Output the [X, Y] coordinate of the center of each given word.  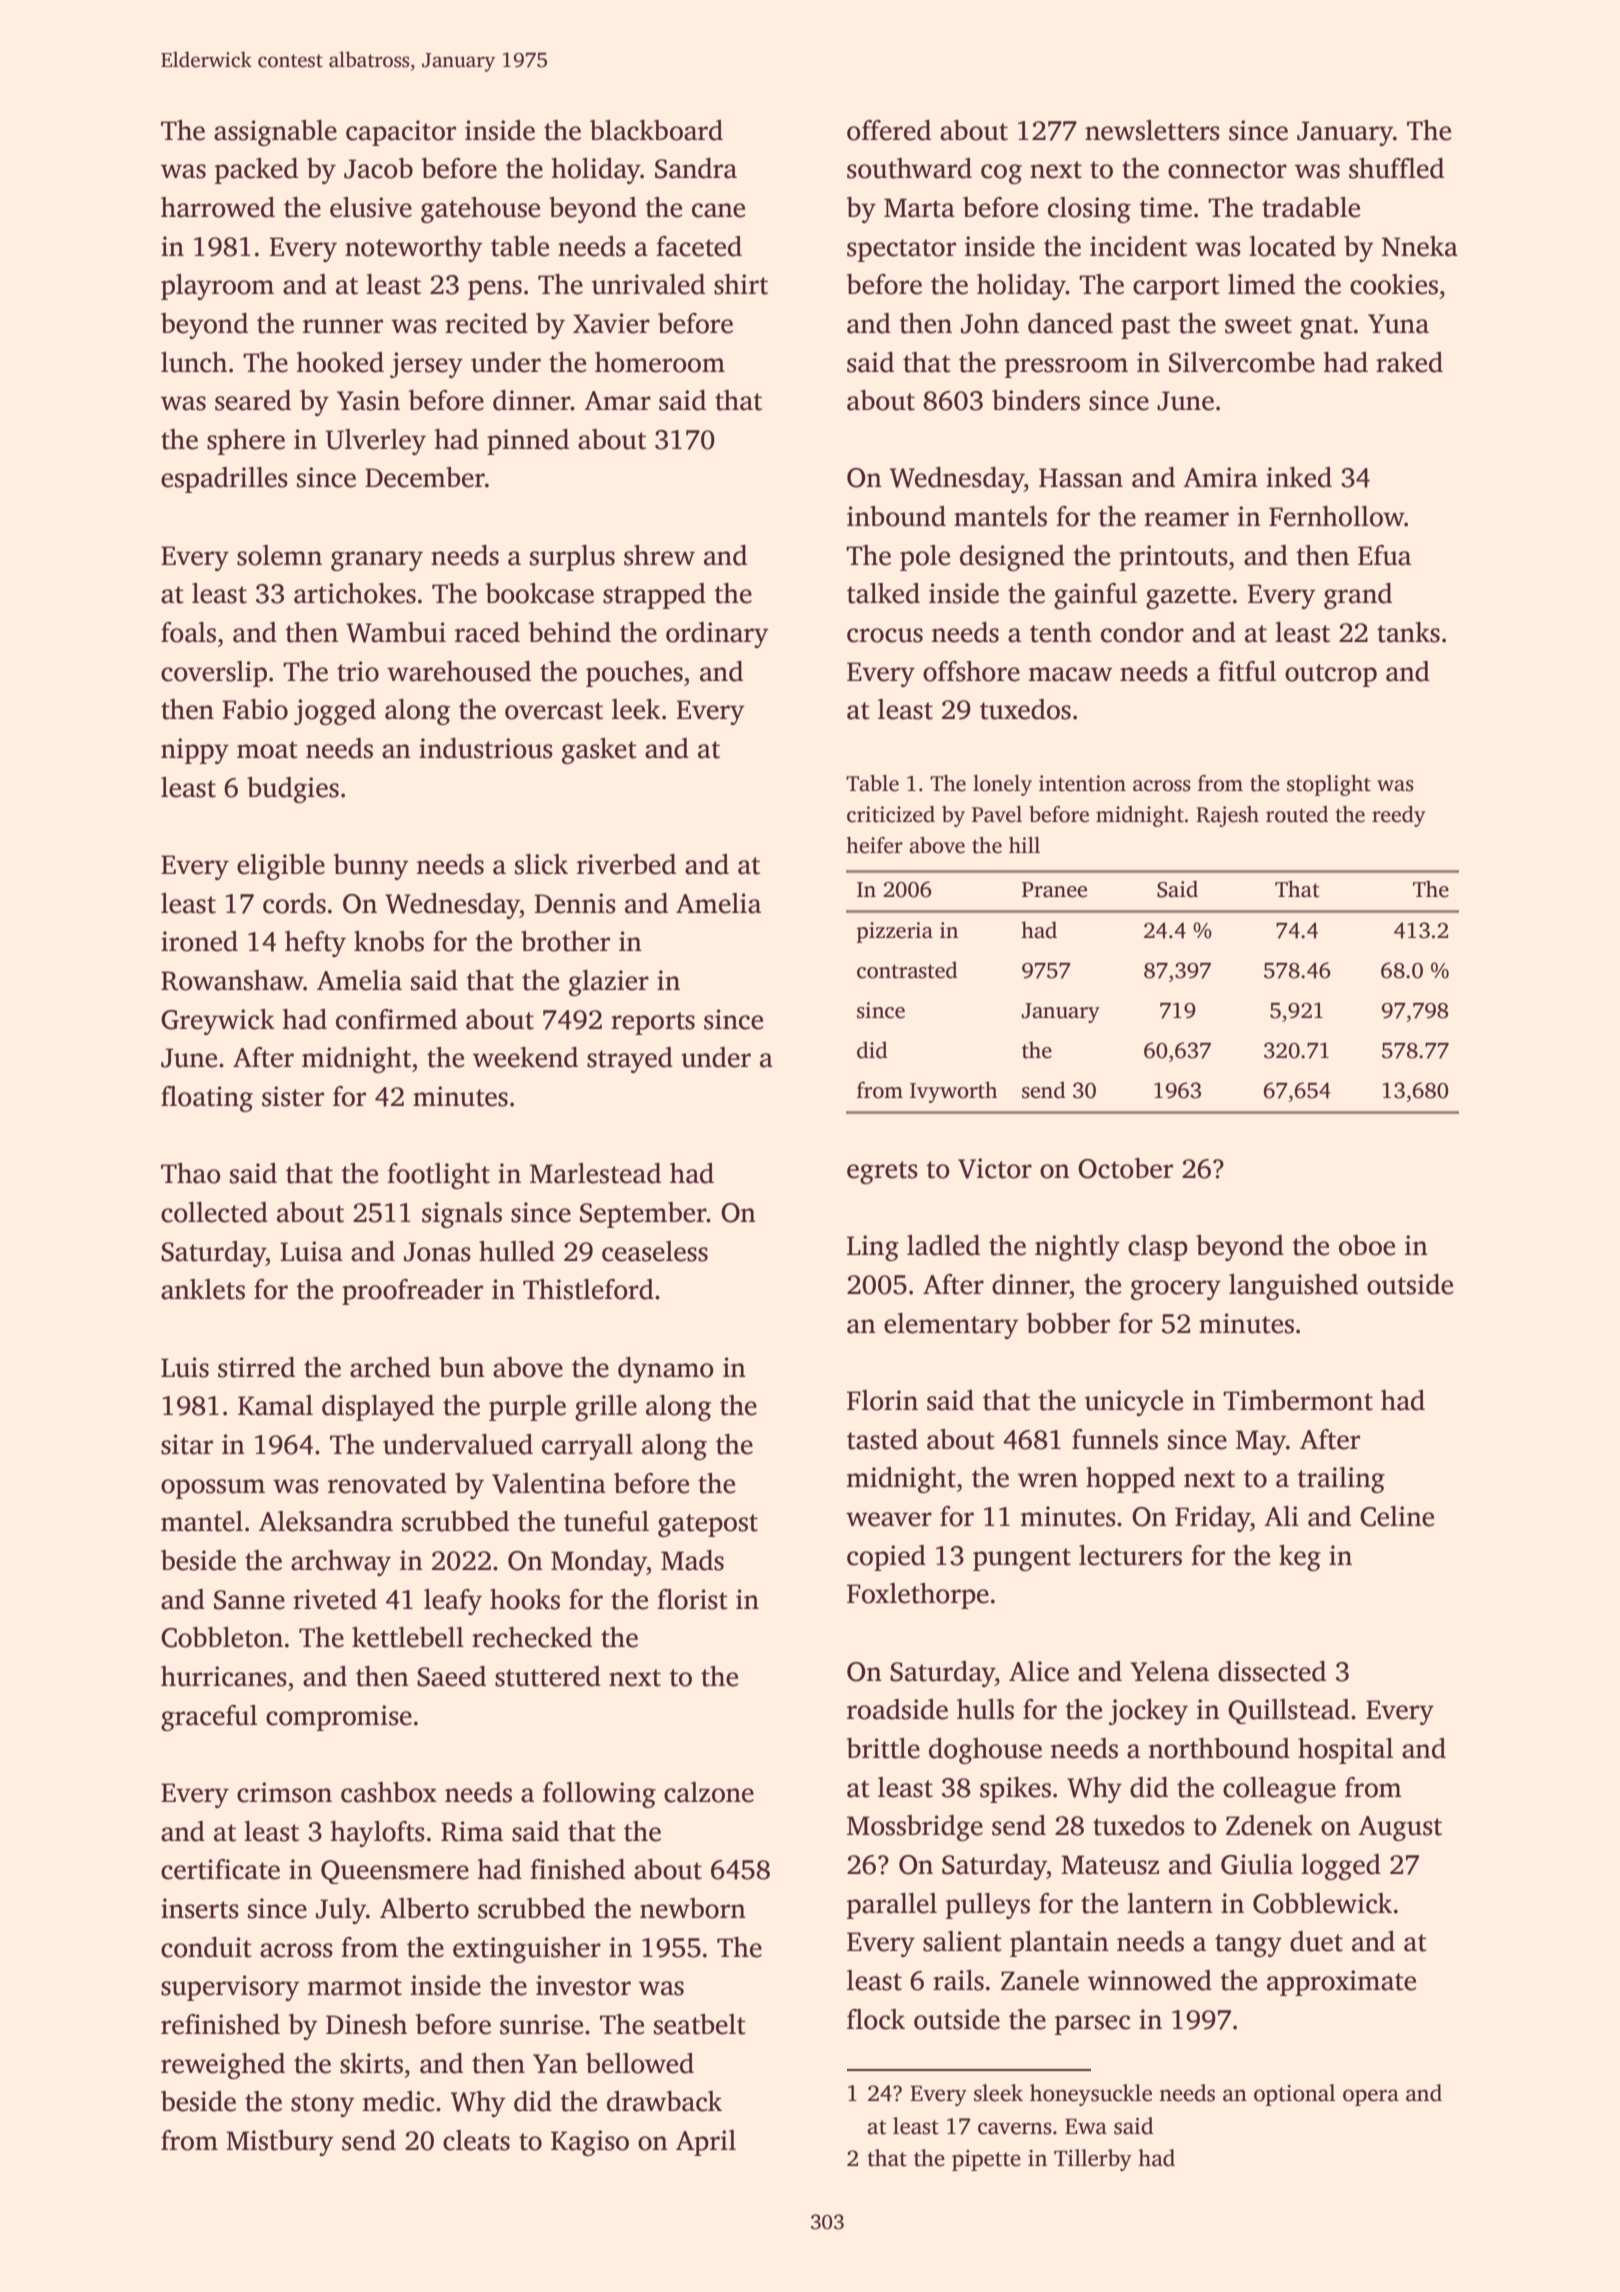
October [1125, 1168]
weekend [525, 1057]
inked [1299, 477]
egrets [882, 1172]
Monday [599, 1563]
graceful [209, 1718]
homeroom [660, 362]
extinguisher [527, 1950]
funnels [1115, 1439]
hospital [1345, 1751]
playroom [217, 287]
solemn [279, 555]
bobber [1068, 1323]
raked [1409, 362]
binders [1036, 400]
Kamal [275, 1405]
